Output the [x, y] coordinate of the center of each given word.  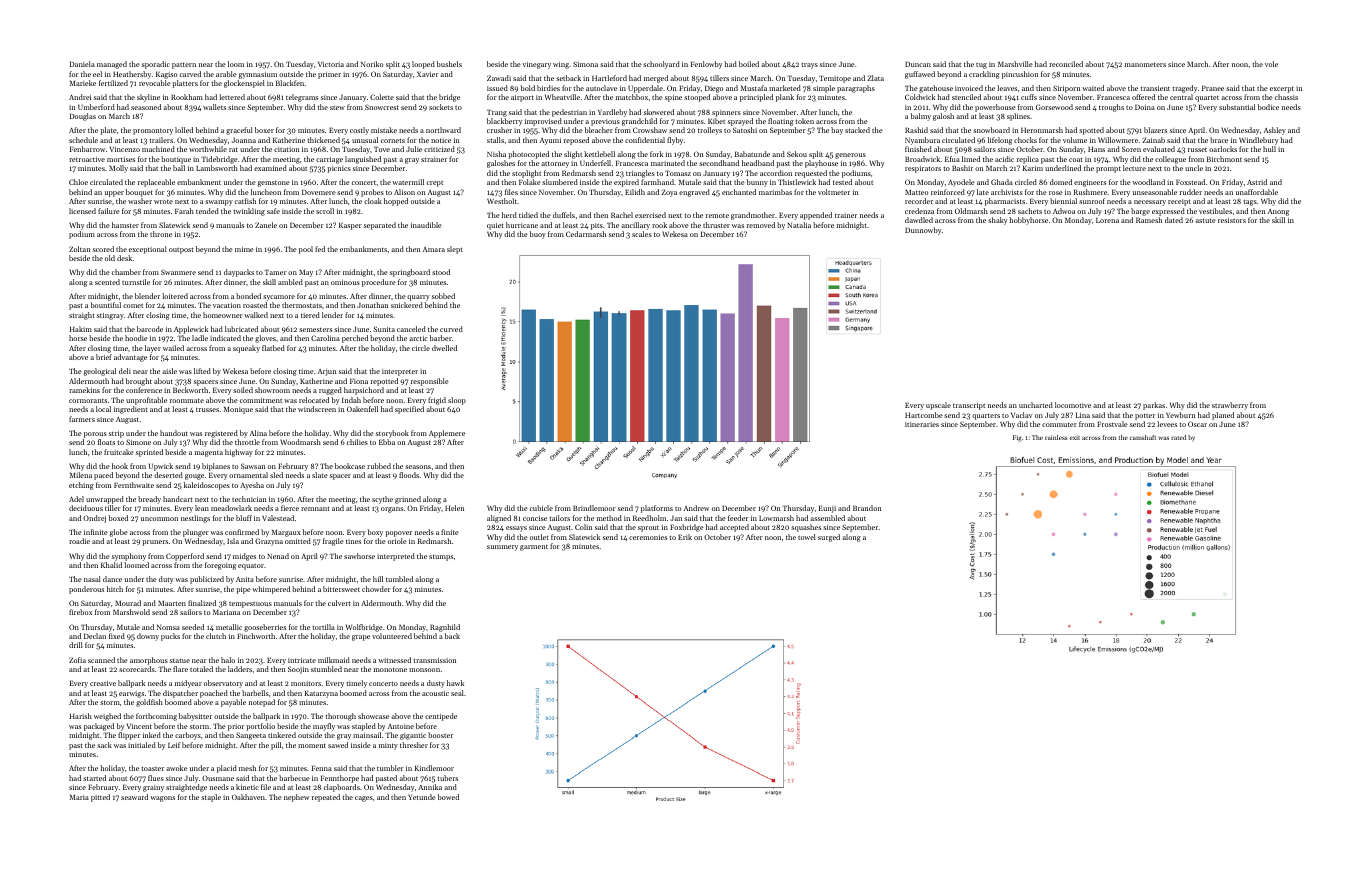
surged [829, 538]
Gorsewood [1054, 107]
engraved [694, 193]
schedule [83, 140]
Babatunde [752, 154]
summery [502, 548]
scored [103, 249]
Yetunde [422, 797]
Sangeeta [251, 736]
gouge [194, 477]
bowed [448, 797]
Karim [1033, 168]
